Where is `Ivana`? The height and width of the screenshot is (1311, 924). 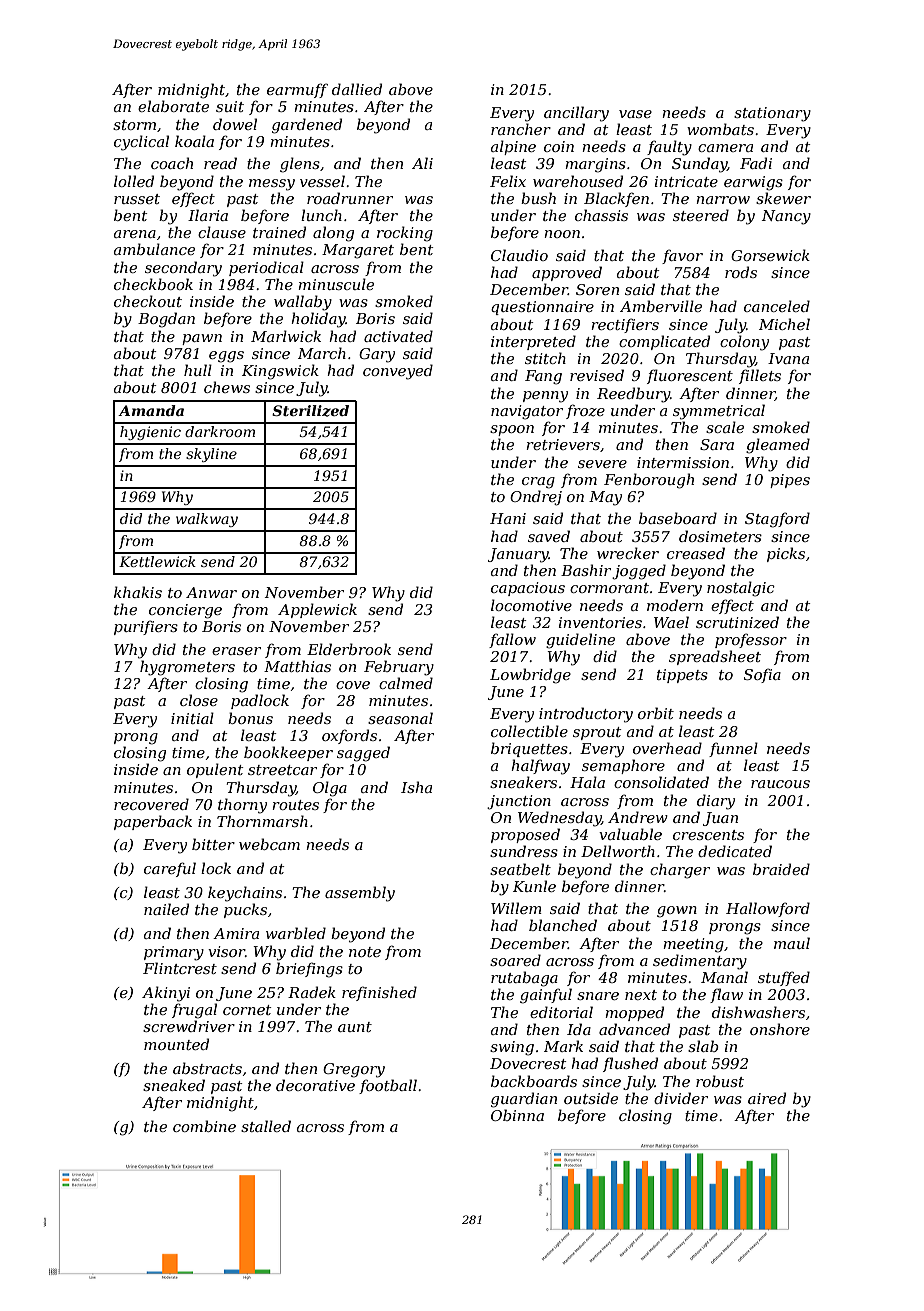
Ivana is located at coordinates (788, 358).
